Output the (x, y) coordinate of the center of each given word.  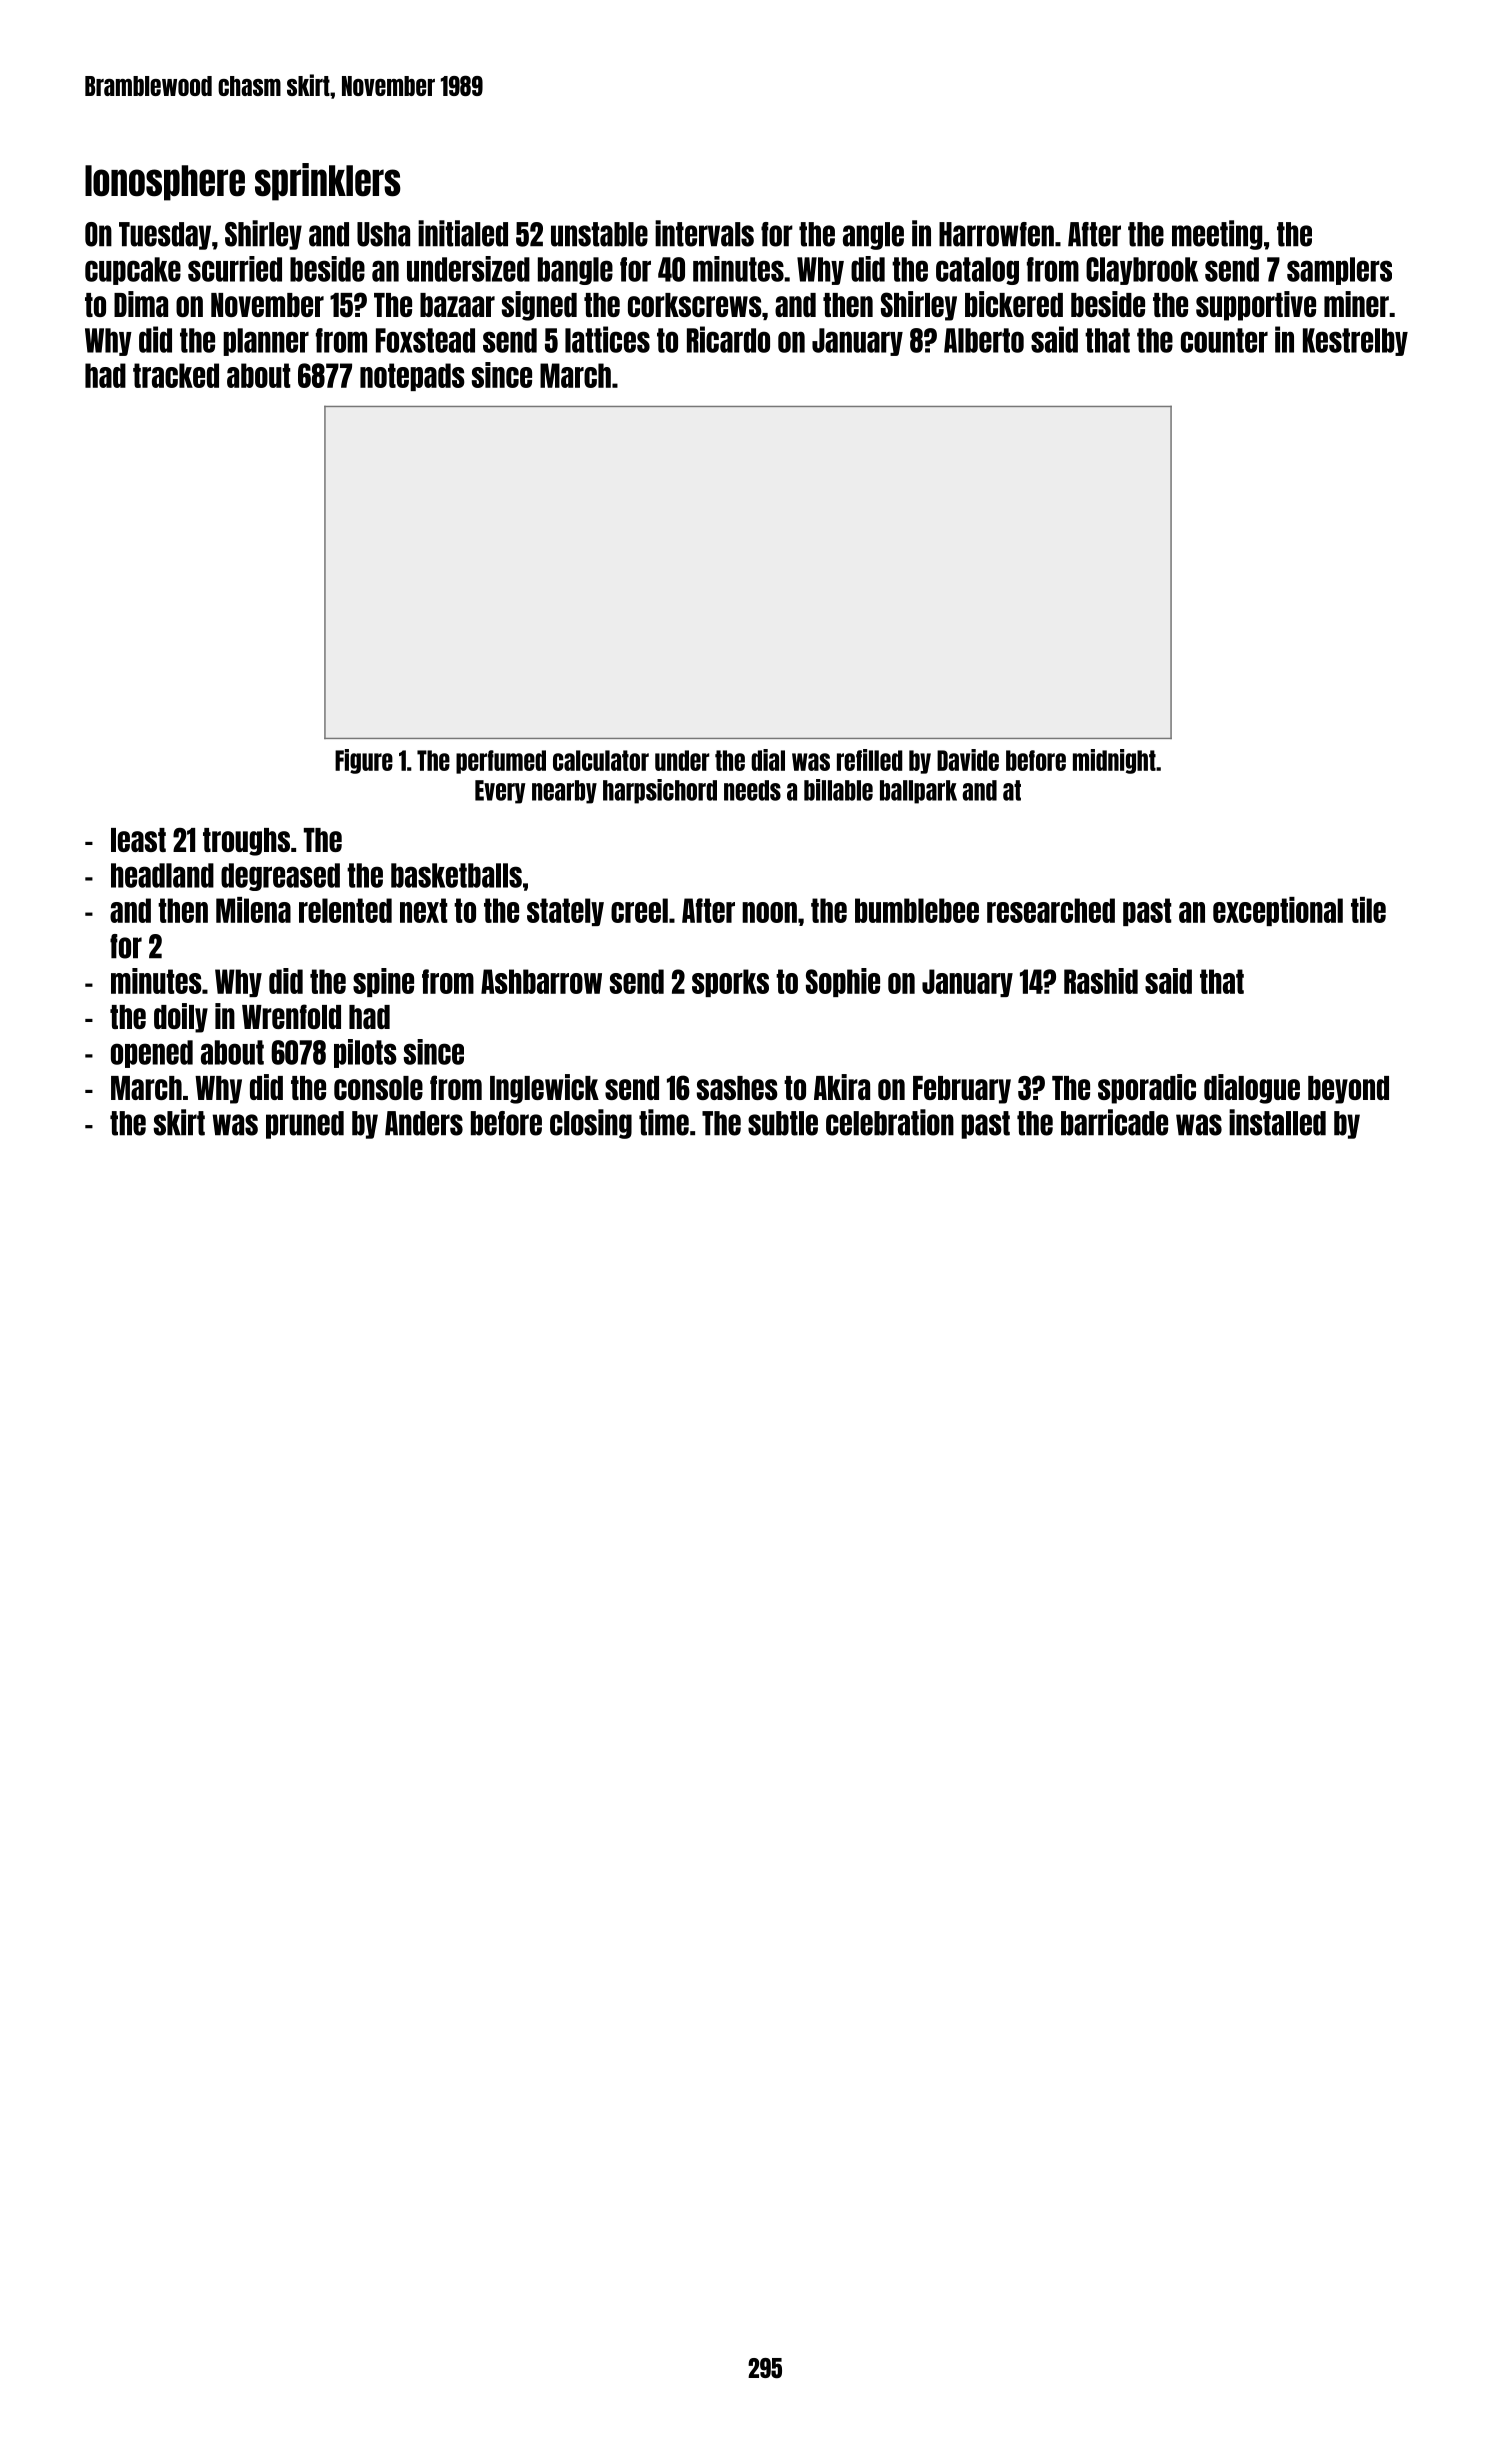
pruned (305, 1125)
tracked (176, 375)
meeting (1217, 235)
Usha (383, 234)
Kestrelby (1355, 342)
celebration (890, 1122)
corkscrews (695, 305)
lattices (607, 339)
